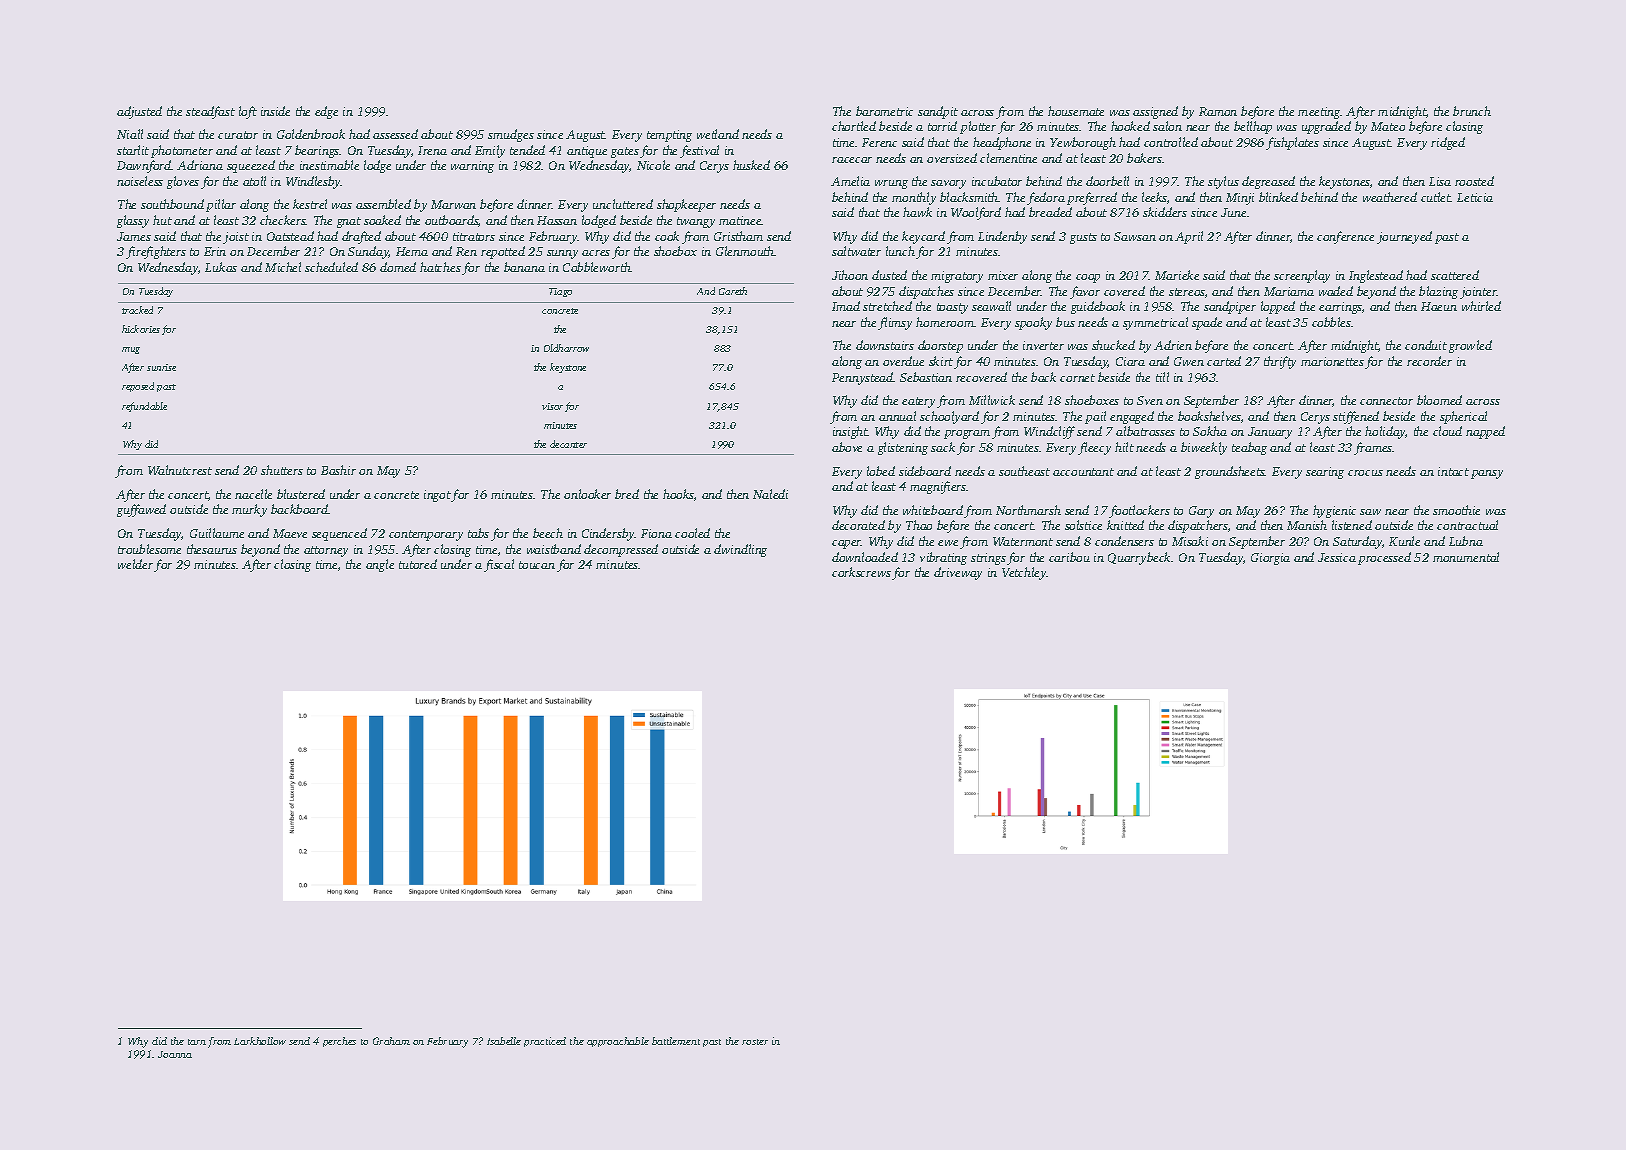 This image has width=1626, height=1150. What do you see at coordinates (884, 111) in the image?
I see `barometric` at bounding box center [884, 111].
